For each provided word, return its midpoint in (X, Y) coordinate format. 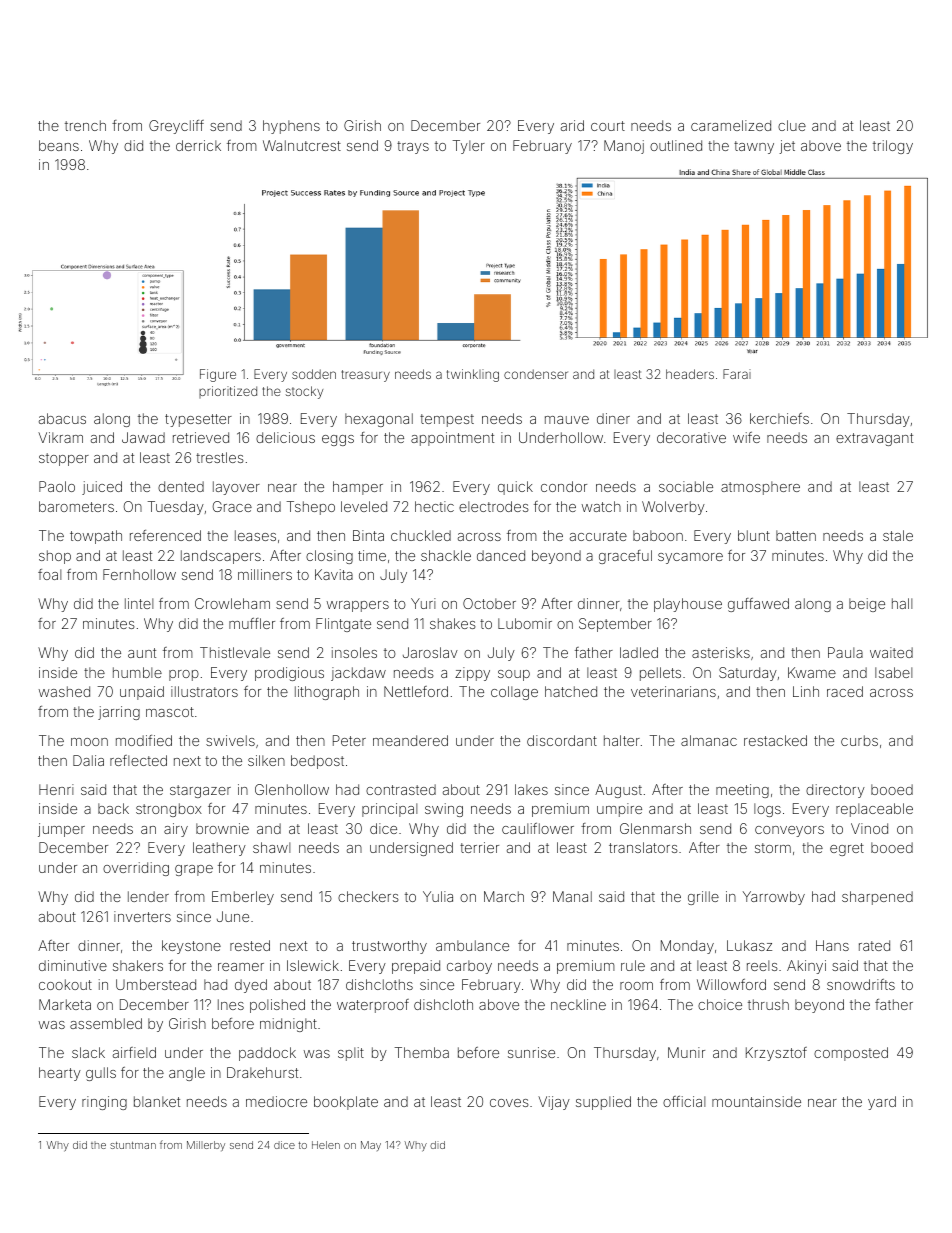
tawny (754, 147)
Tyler (469, 147)
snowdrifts (861, 984)
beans (59, 145)
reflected (138, 760)
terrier (479, 847)
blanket (157, 1101)
